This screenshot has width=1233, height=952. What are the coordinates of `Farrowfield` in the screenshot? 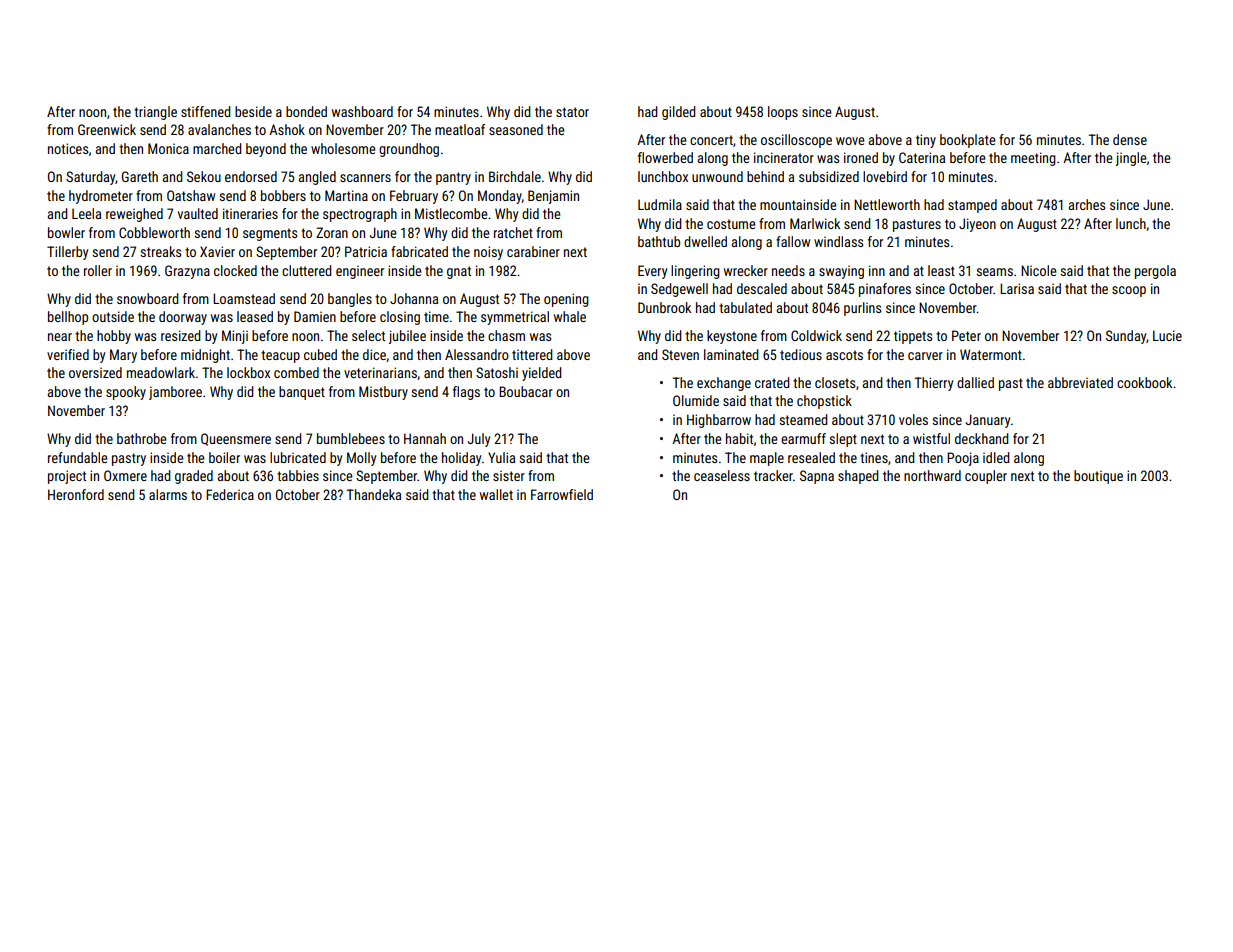 It's located at (562, 494).
